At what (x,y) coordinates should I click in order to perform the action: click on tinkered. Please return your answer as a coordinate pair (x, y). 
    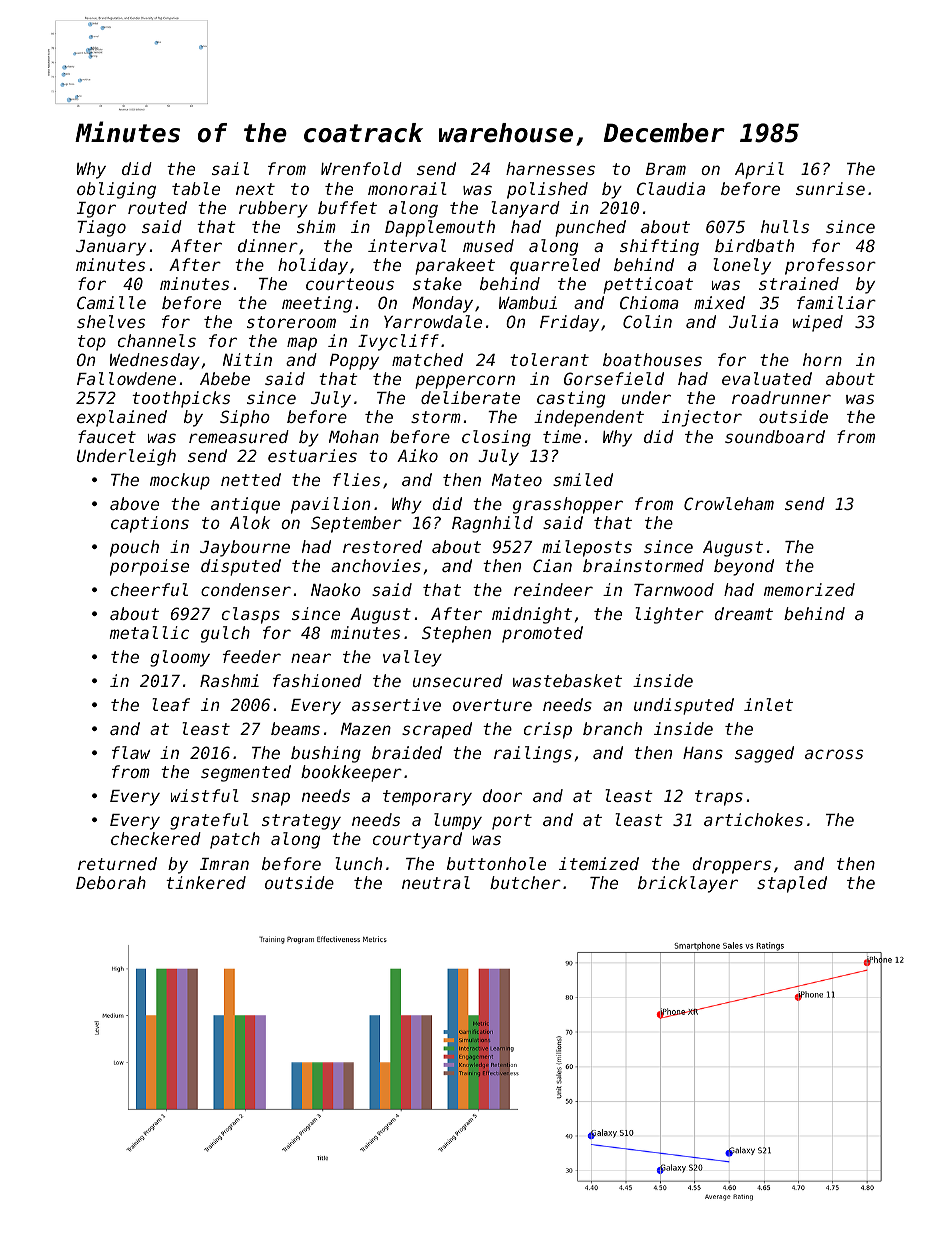
    Looking at the image, I should click on (206, 882).
